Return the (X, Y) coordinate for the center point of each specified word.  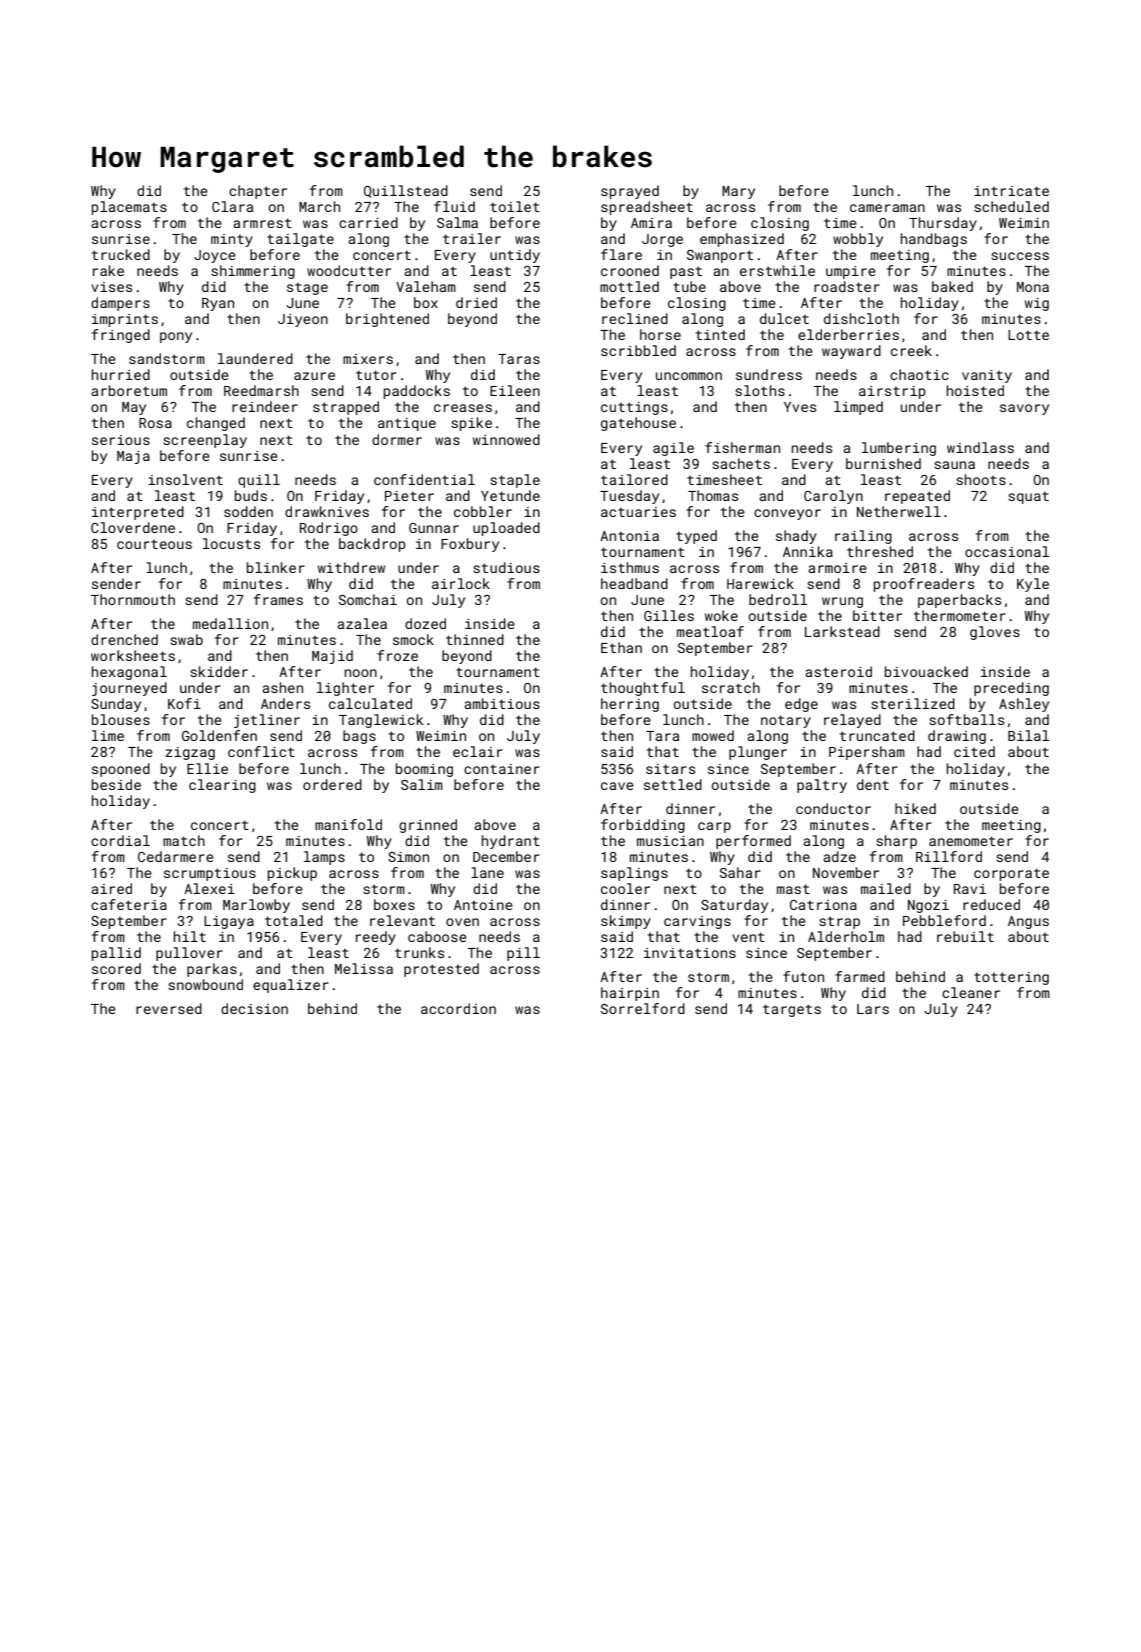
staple (515, 481)
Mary (738, 192)
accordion (458, 1008)
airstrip (892, 392)
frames (278, 599)
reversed (169, 1008)
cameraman (887, 208)
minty (232, 240)
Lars (873, 1009)
